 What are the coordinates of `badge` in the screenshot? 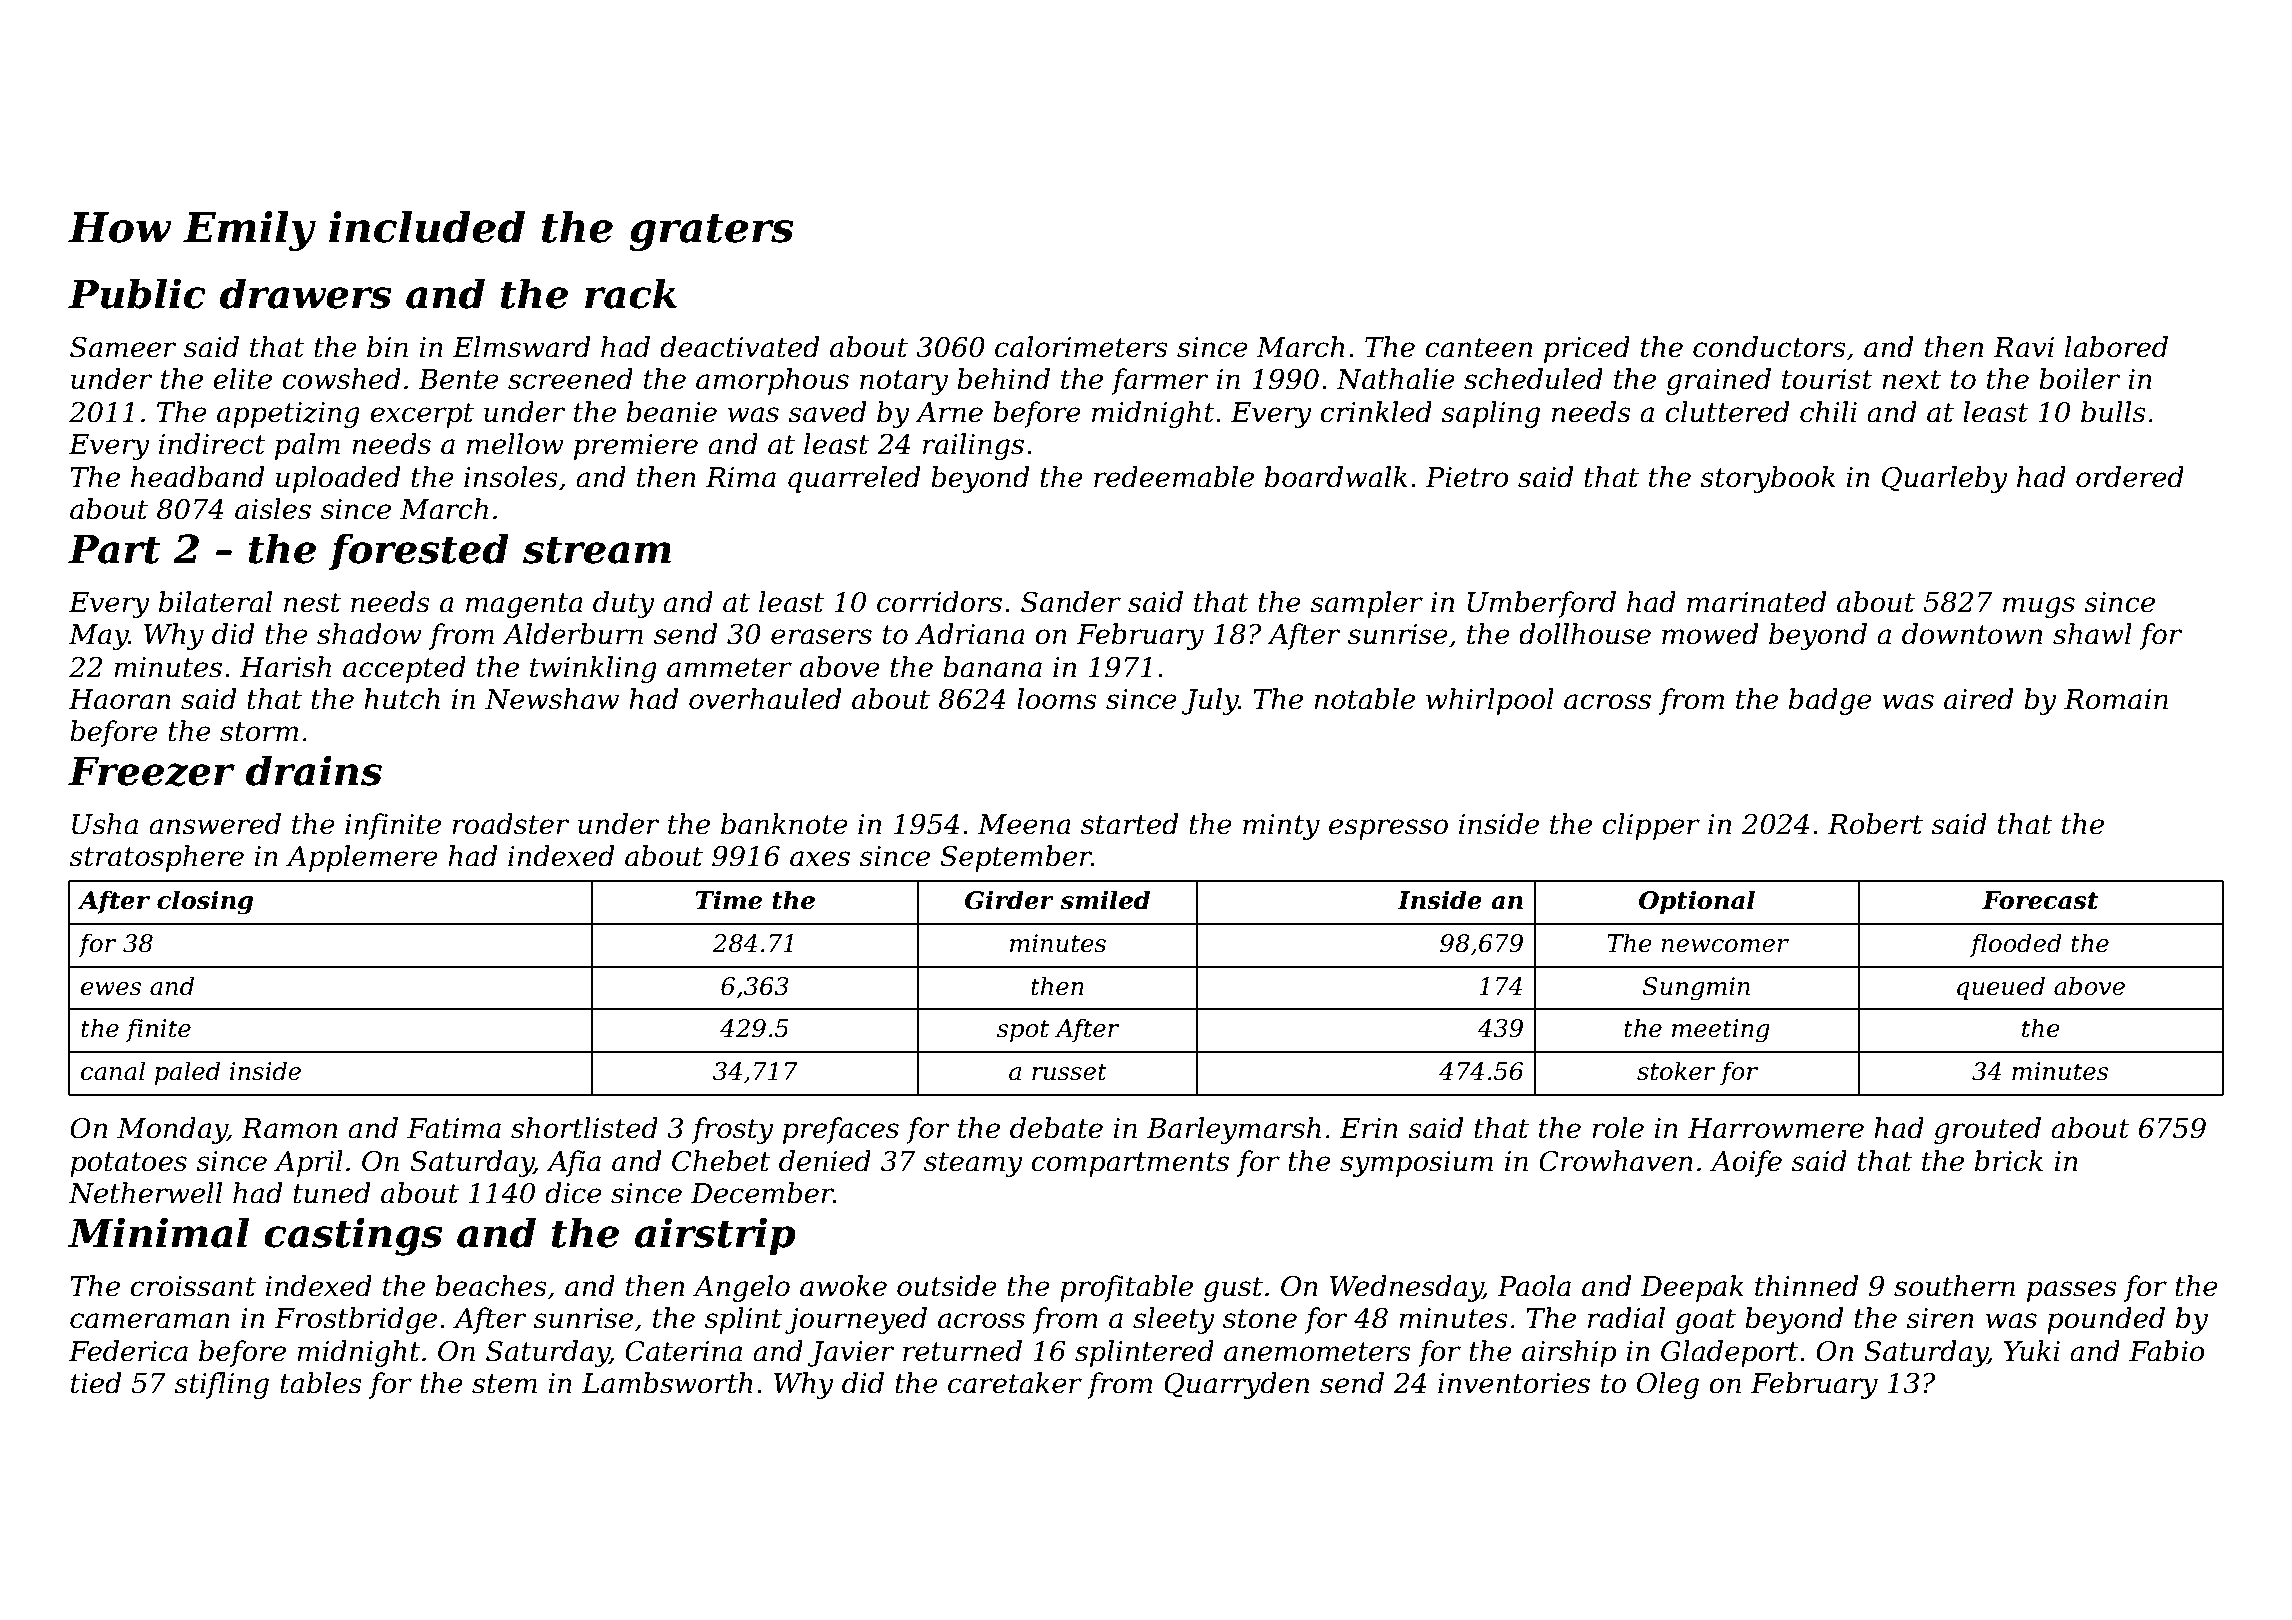 It's located at (1830, 701).
